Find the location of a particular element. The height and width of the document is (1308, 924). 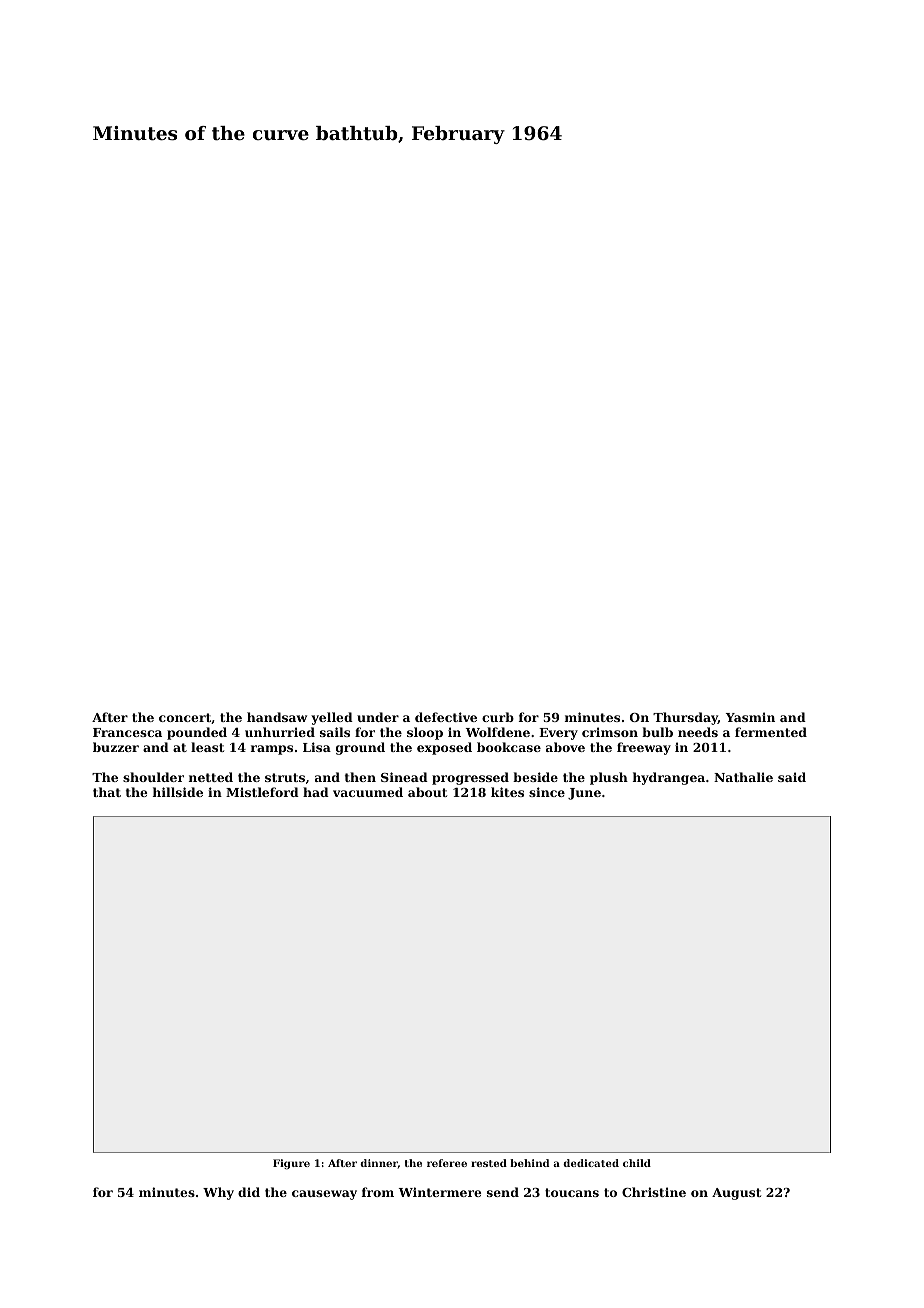

dinner is located at coordinates (379, 1163).
